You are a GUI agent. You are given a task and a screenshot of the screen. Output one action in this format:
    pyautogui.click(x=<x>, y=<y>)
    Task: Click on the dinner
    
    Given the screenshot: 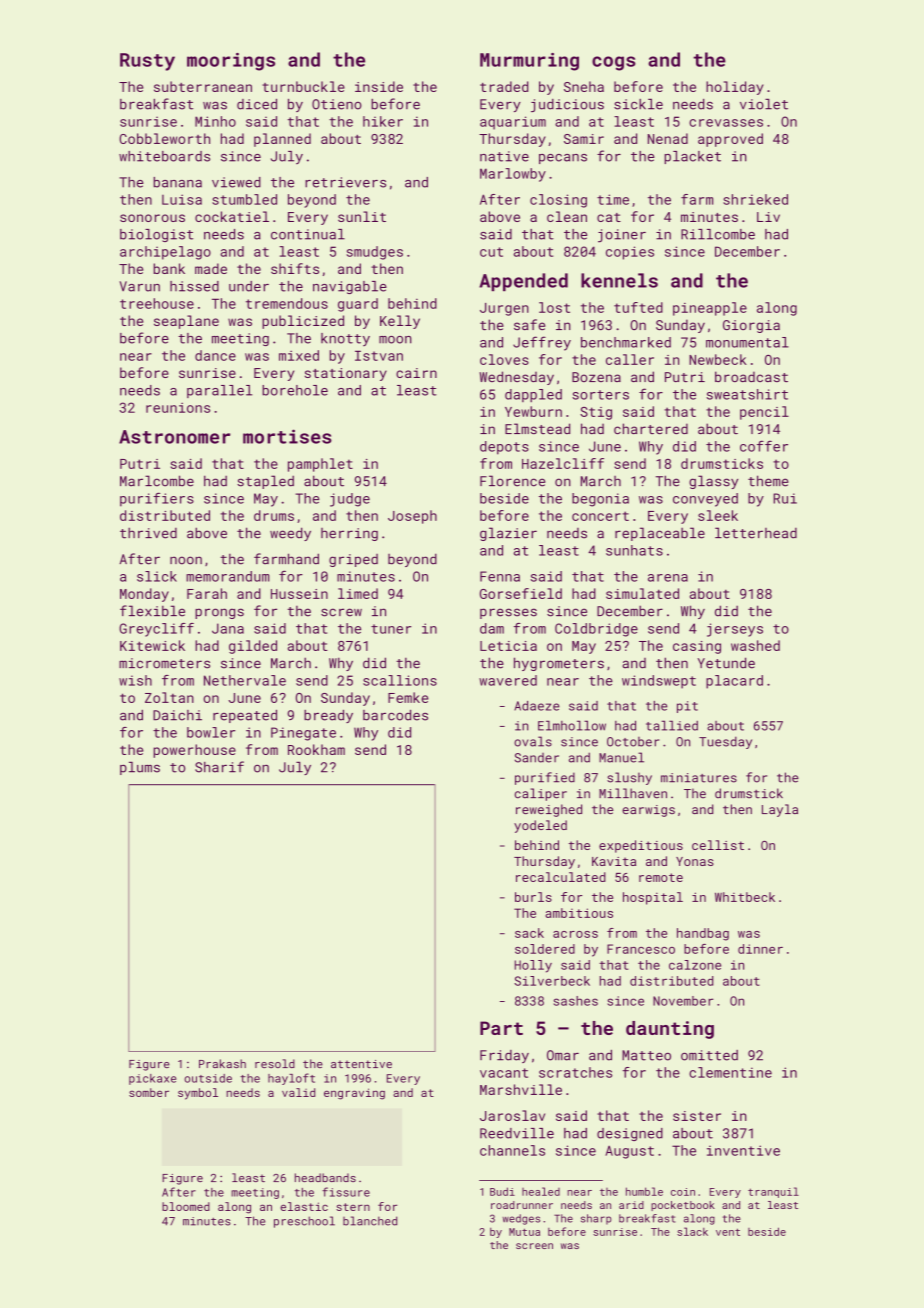 What is the action you would take?
    pyautogui.click(x=760, y=949)
